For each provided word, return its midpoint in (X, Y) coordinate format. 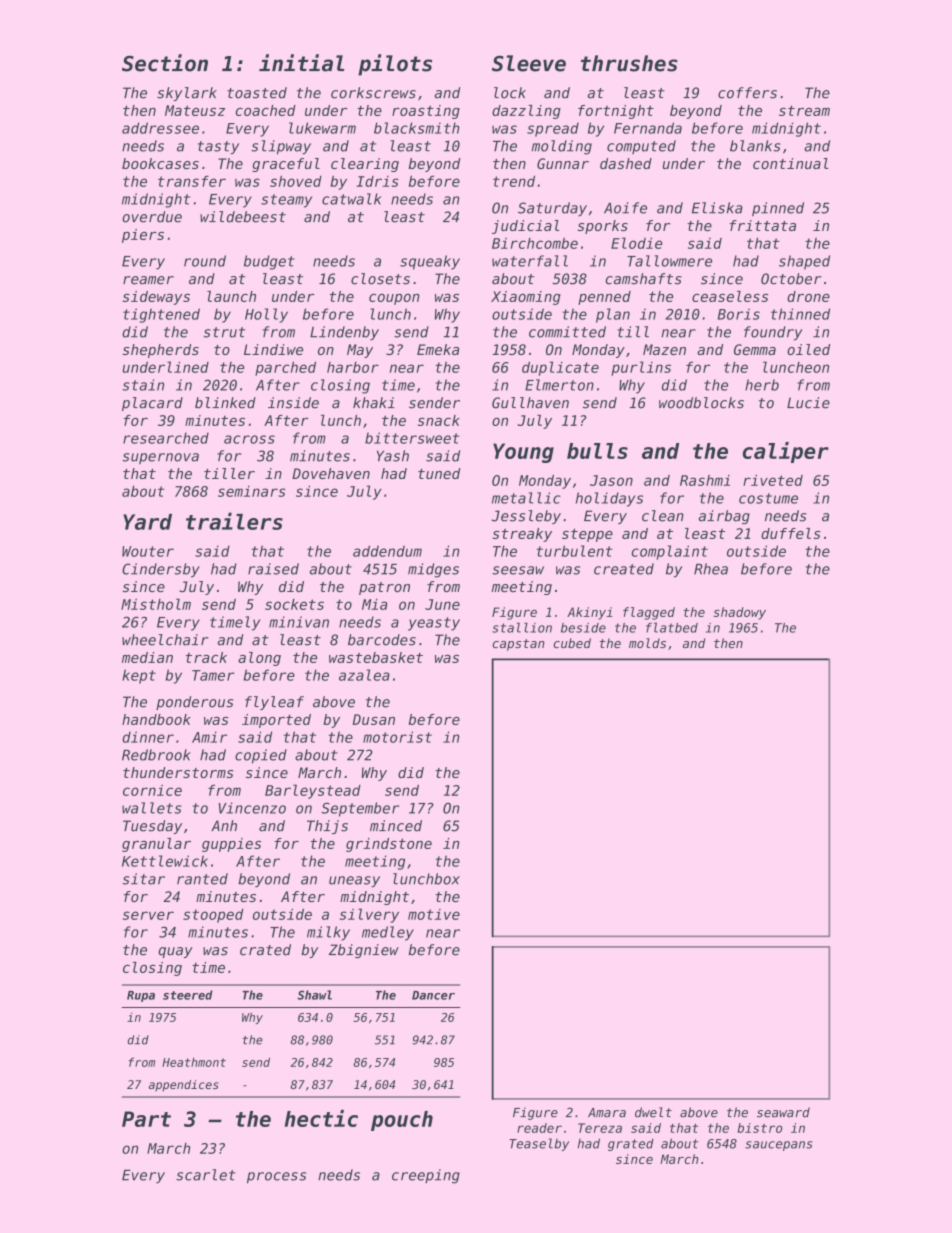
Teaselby (539, 1144)
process (276, 1178)
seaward (783, 1112)
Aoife (625, 208)
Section (165, 63)
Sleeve (529, 63)
